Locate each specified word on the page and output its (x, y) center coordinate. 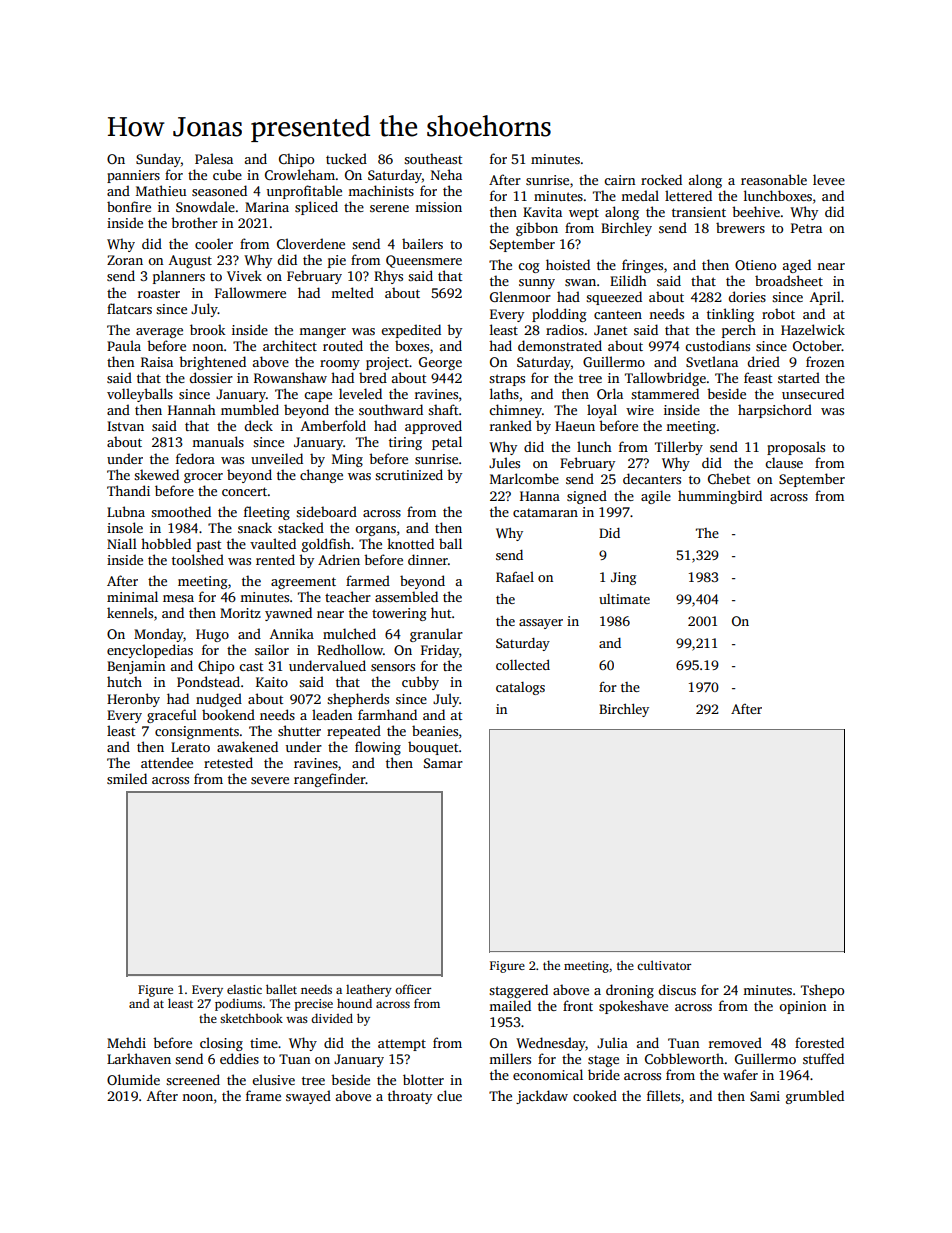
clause (784, 462)
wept (584, 214)
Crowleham (300, 174)
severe (270, 780)
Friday (440, 651)
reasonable (774, 179)
